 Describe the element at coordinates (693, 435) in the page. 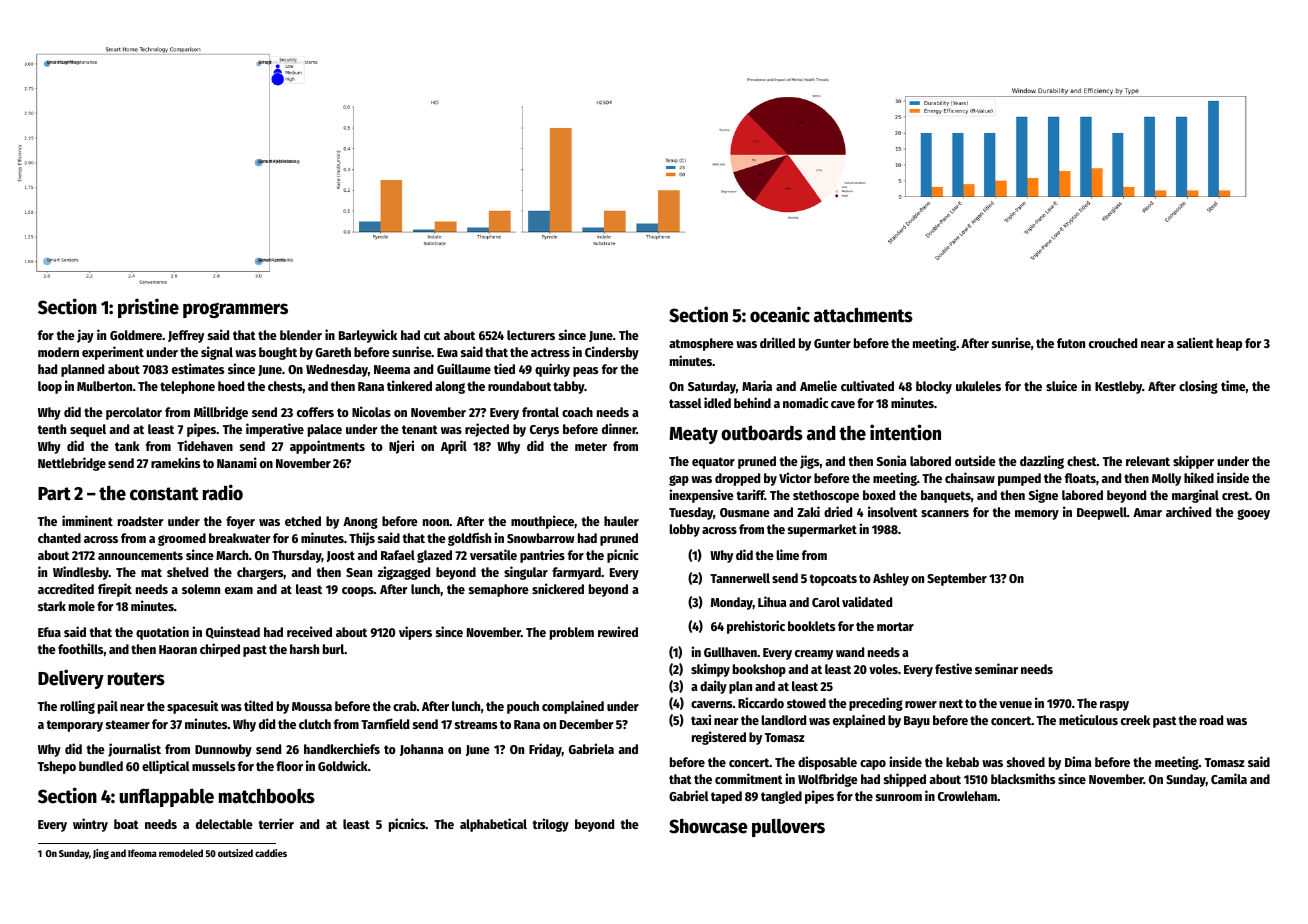

I see `Meaty` at that location.
